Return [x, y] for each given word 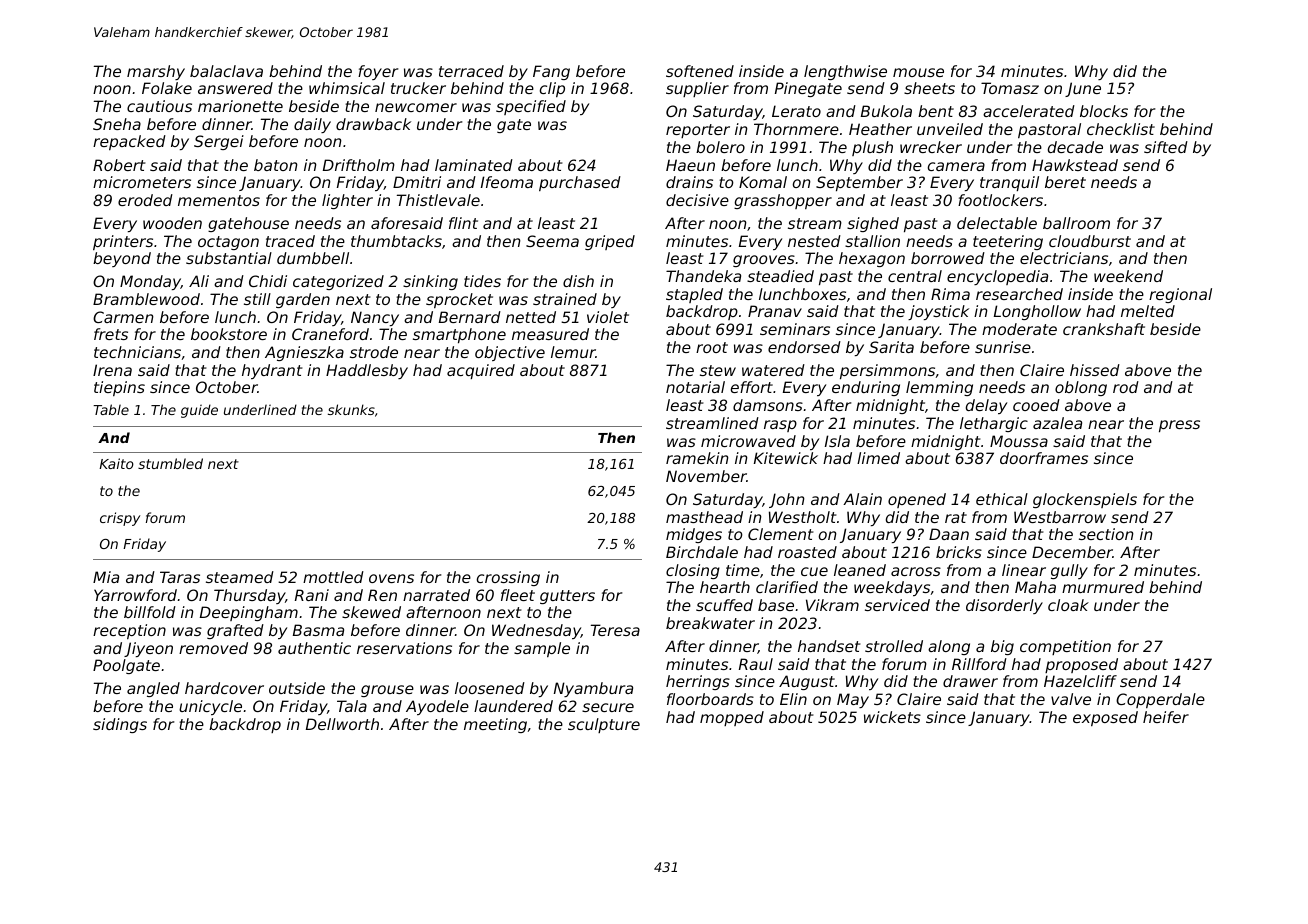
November [706, 476]
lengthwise [845, 72]
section [1106, 534]
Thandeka [703, 276]
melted [1148, 311]
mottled [333, 577]
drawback [373, 124]
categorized [338, 282]
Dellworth [342, 724]
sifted [1166, 147]
